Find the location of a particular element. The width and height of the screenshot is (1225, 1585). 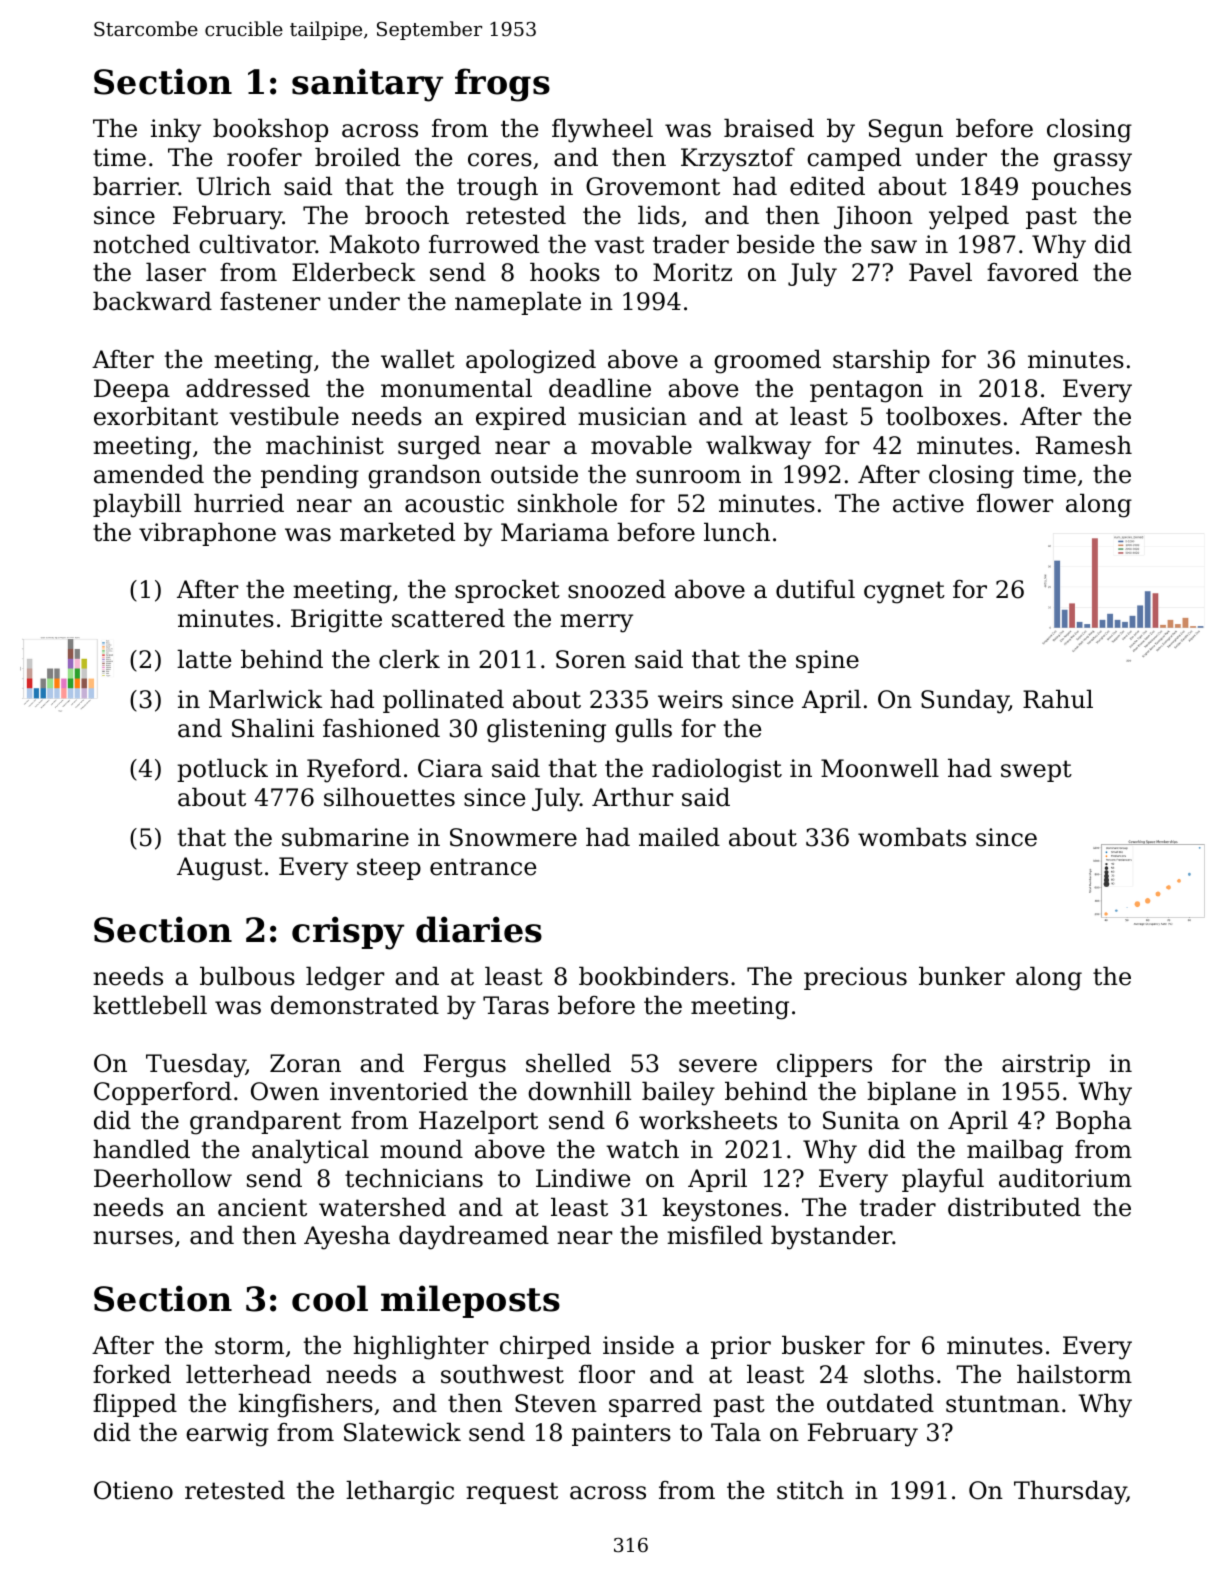

vestibule is located at coordinates (284, 416).
